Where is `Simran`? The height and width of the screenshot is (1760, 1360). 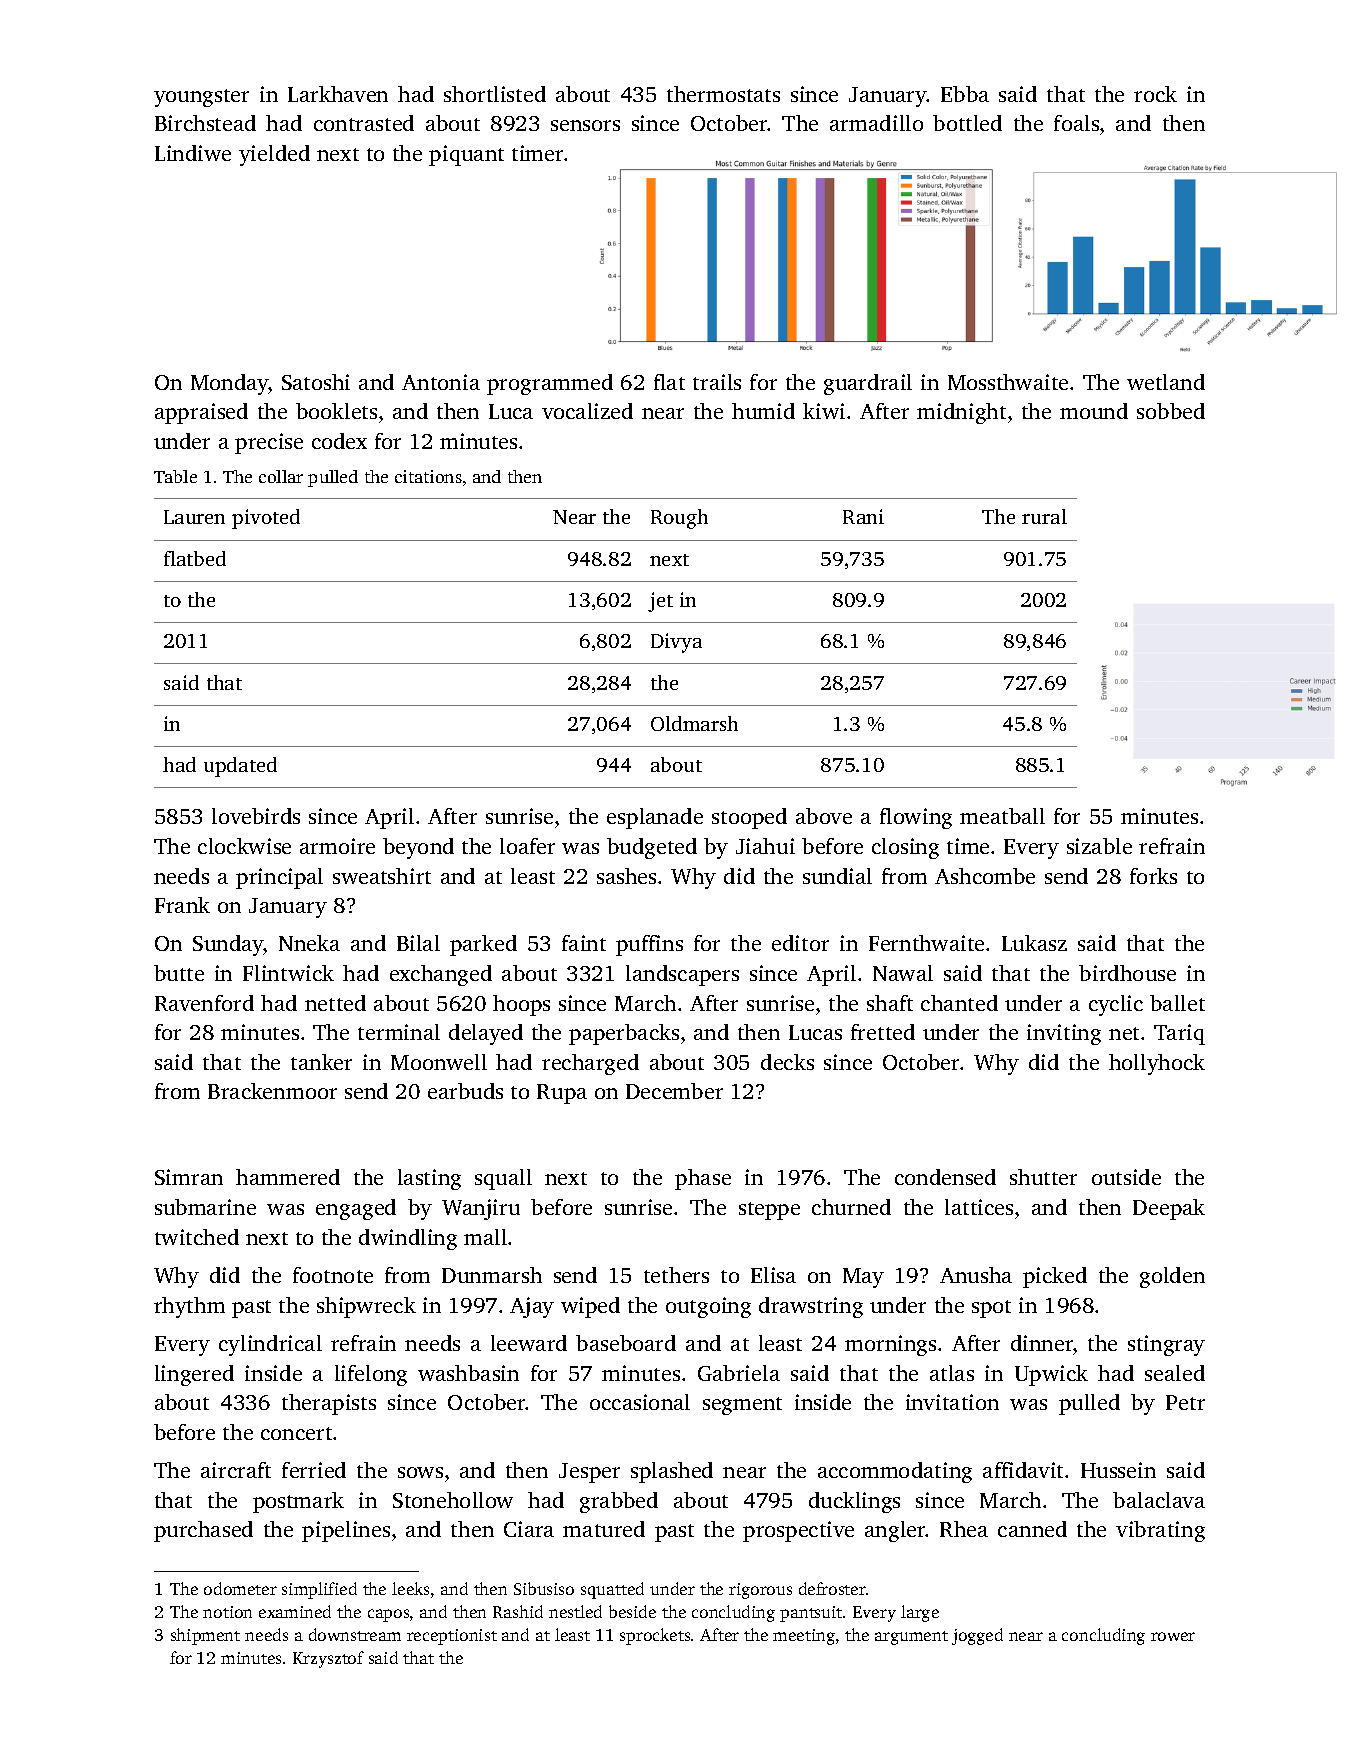 Simran is located at coordinates (189, 1177).
